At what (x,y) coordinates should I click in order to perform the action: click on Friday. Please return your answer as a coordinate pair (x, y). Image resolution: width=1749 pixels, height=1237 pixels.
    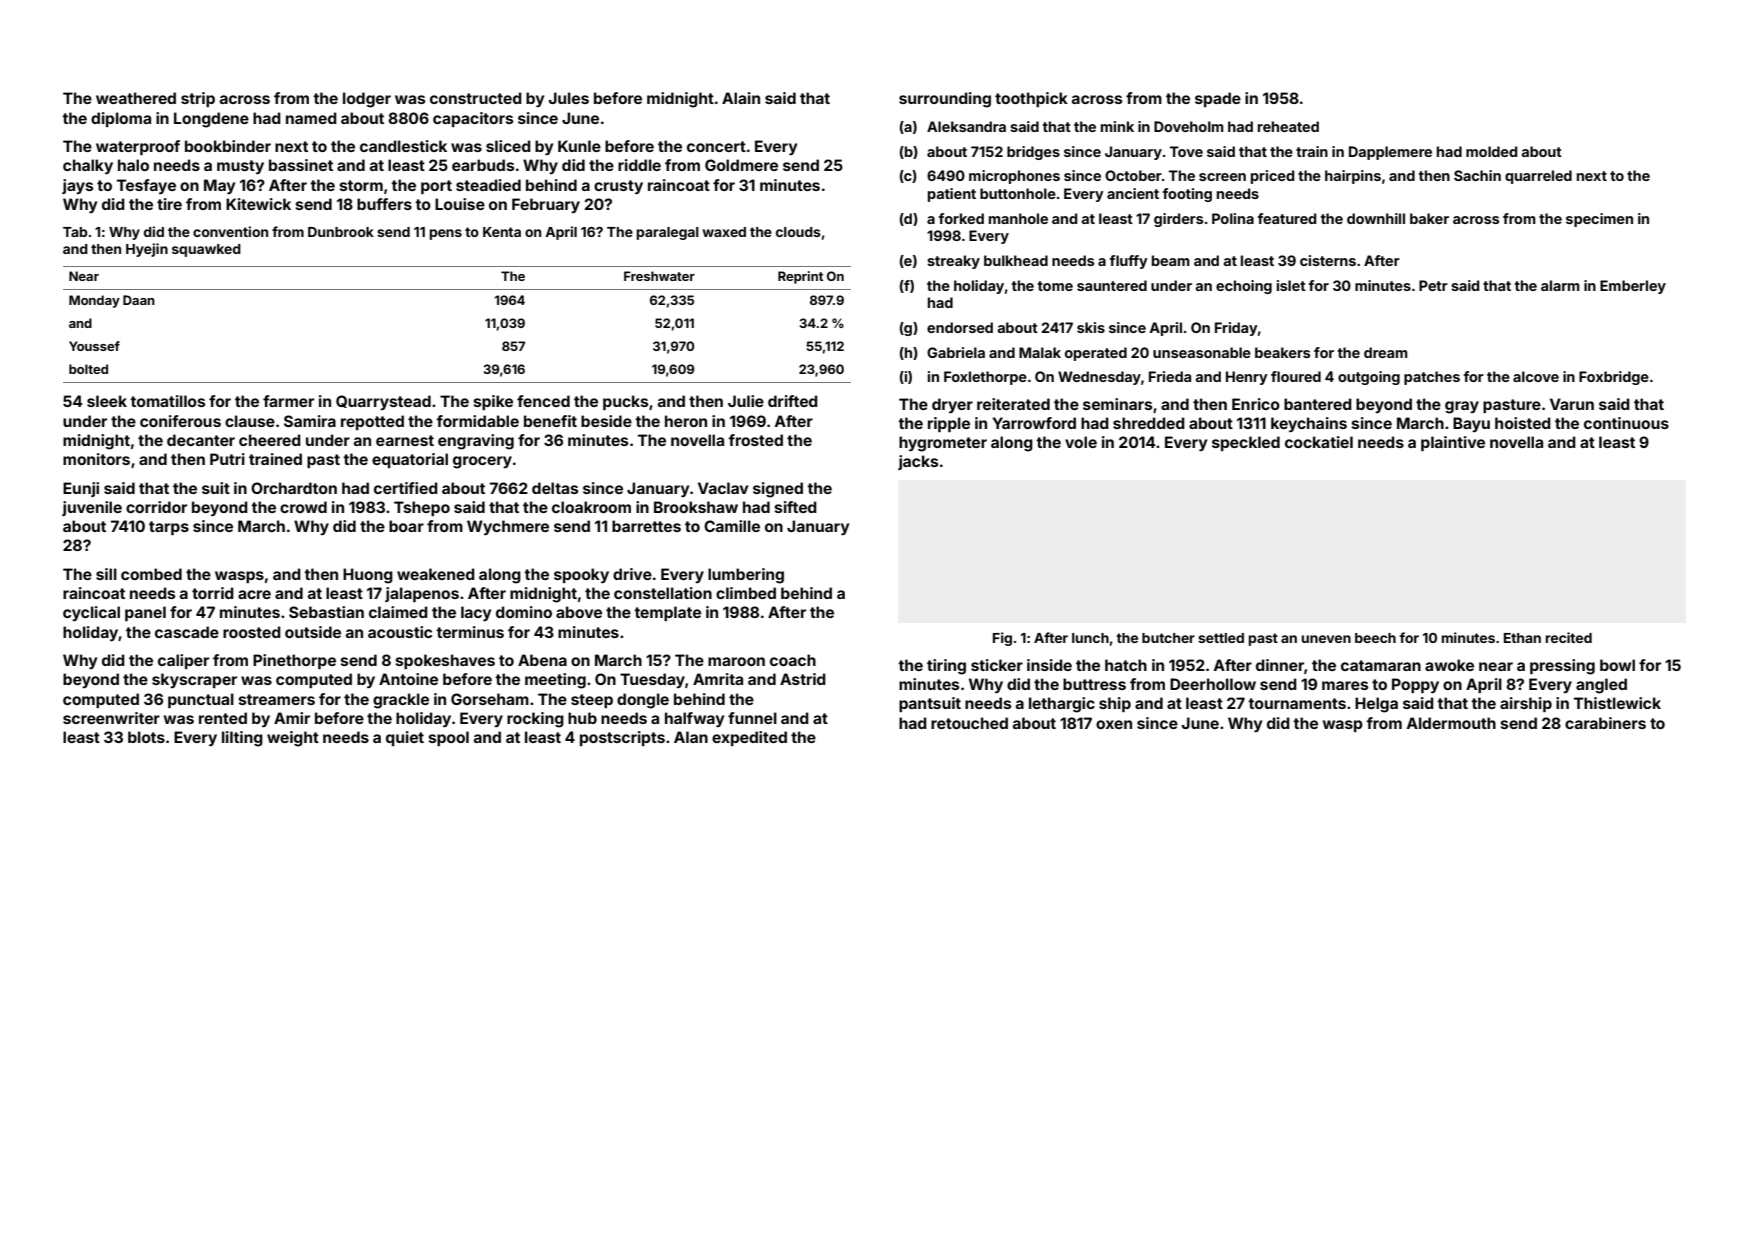
    Looking at the image, I should click on (1236, 329).
